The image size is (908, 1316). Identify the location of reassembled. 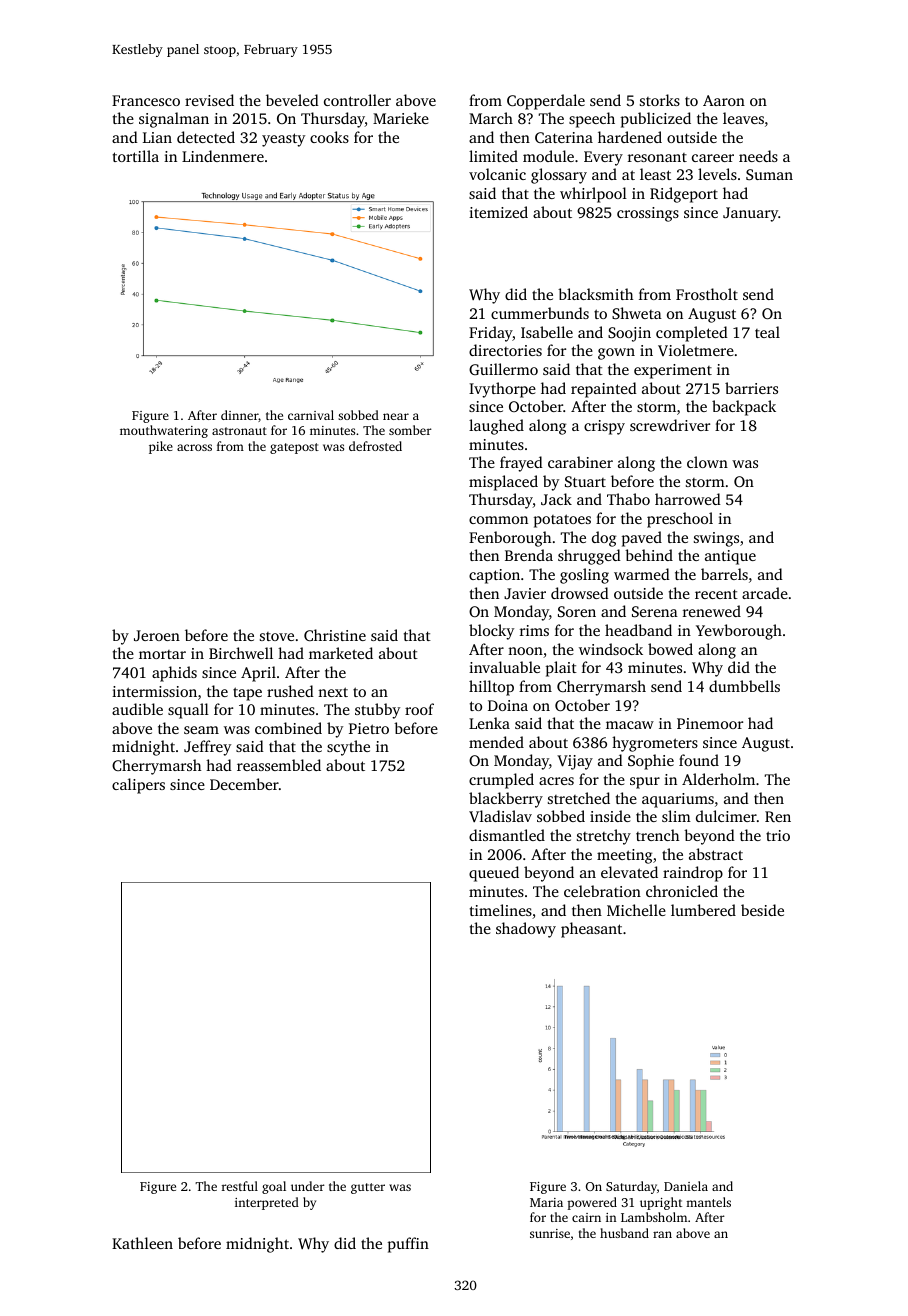
(279, 765).
